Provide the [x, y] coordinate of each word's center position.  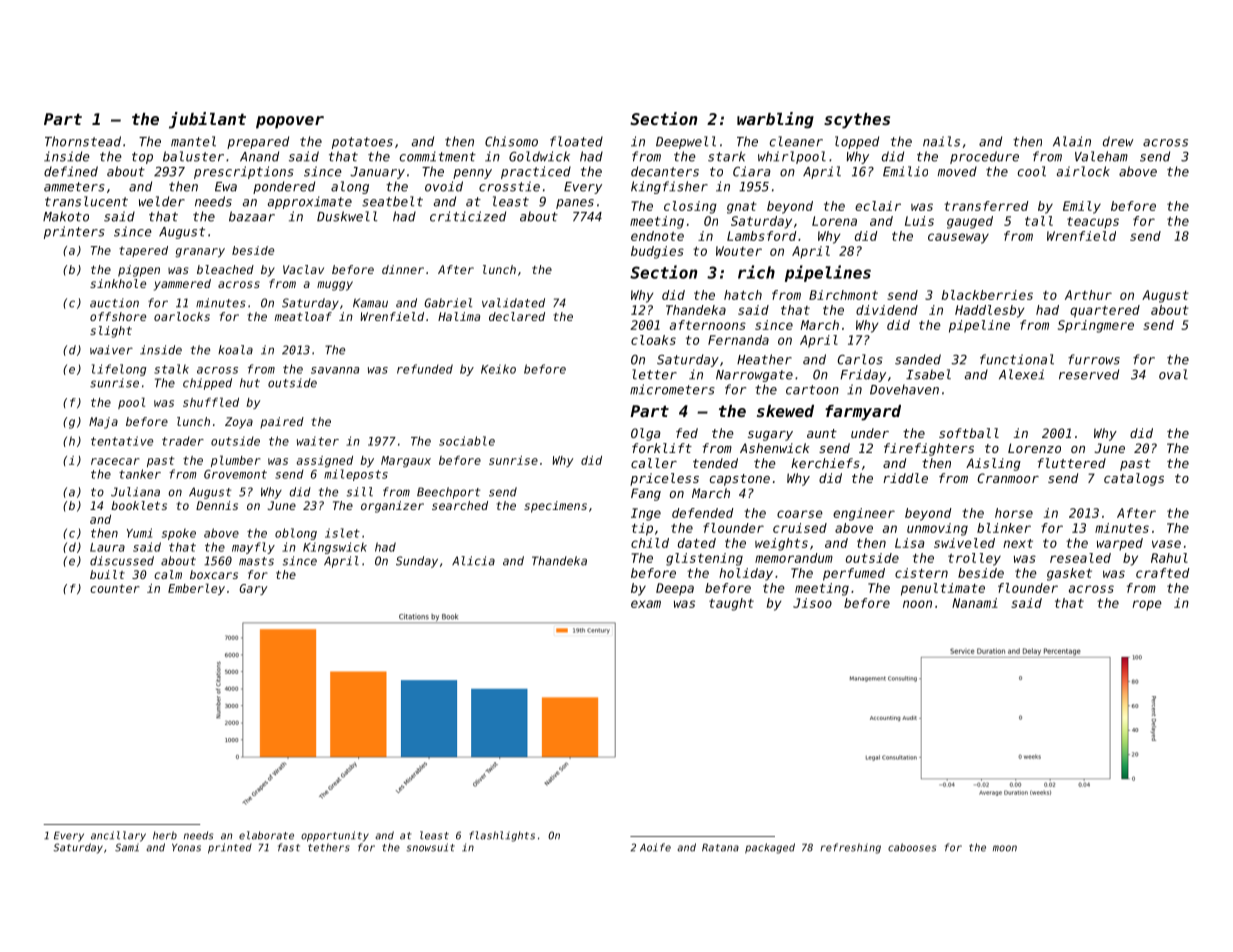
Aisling [993, 464]
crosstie [509, 186]
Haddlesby [989, 311]
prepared [258, 142]
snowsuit [430, 847]
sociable [467, 441]
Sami [127, 847]
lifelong [119, 370]
